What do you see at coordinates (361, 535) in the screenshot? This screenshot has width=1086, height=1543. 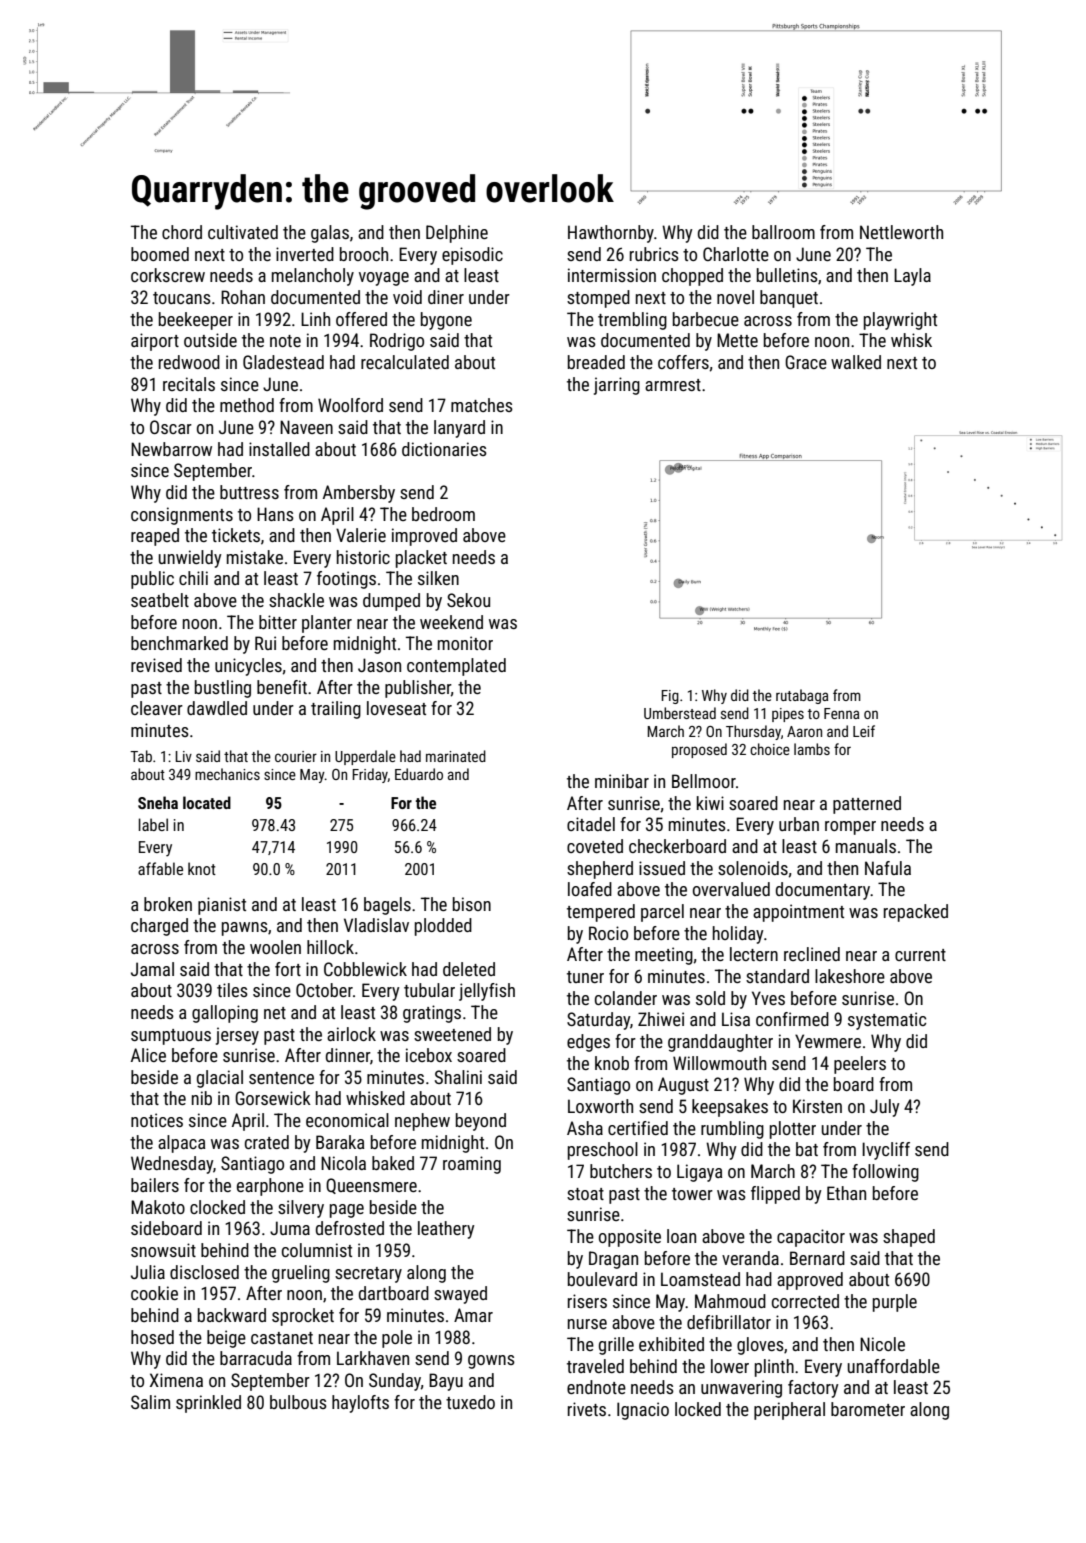 I see `Valerie` at bounding box center [361, 535].
